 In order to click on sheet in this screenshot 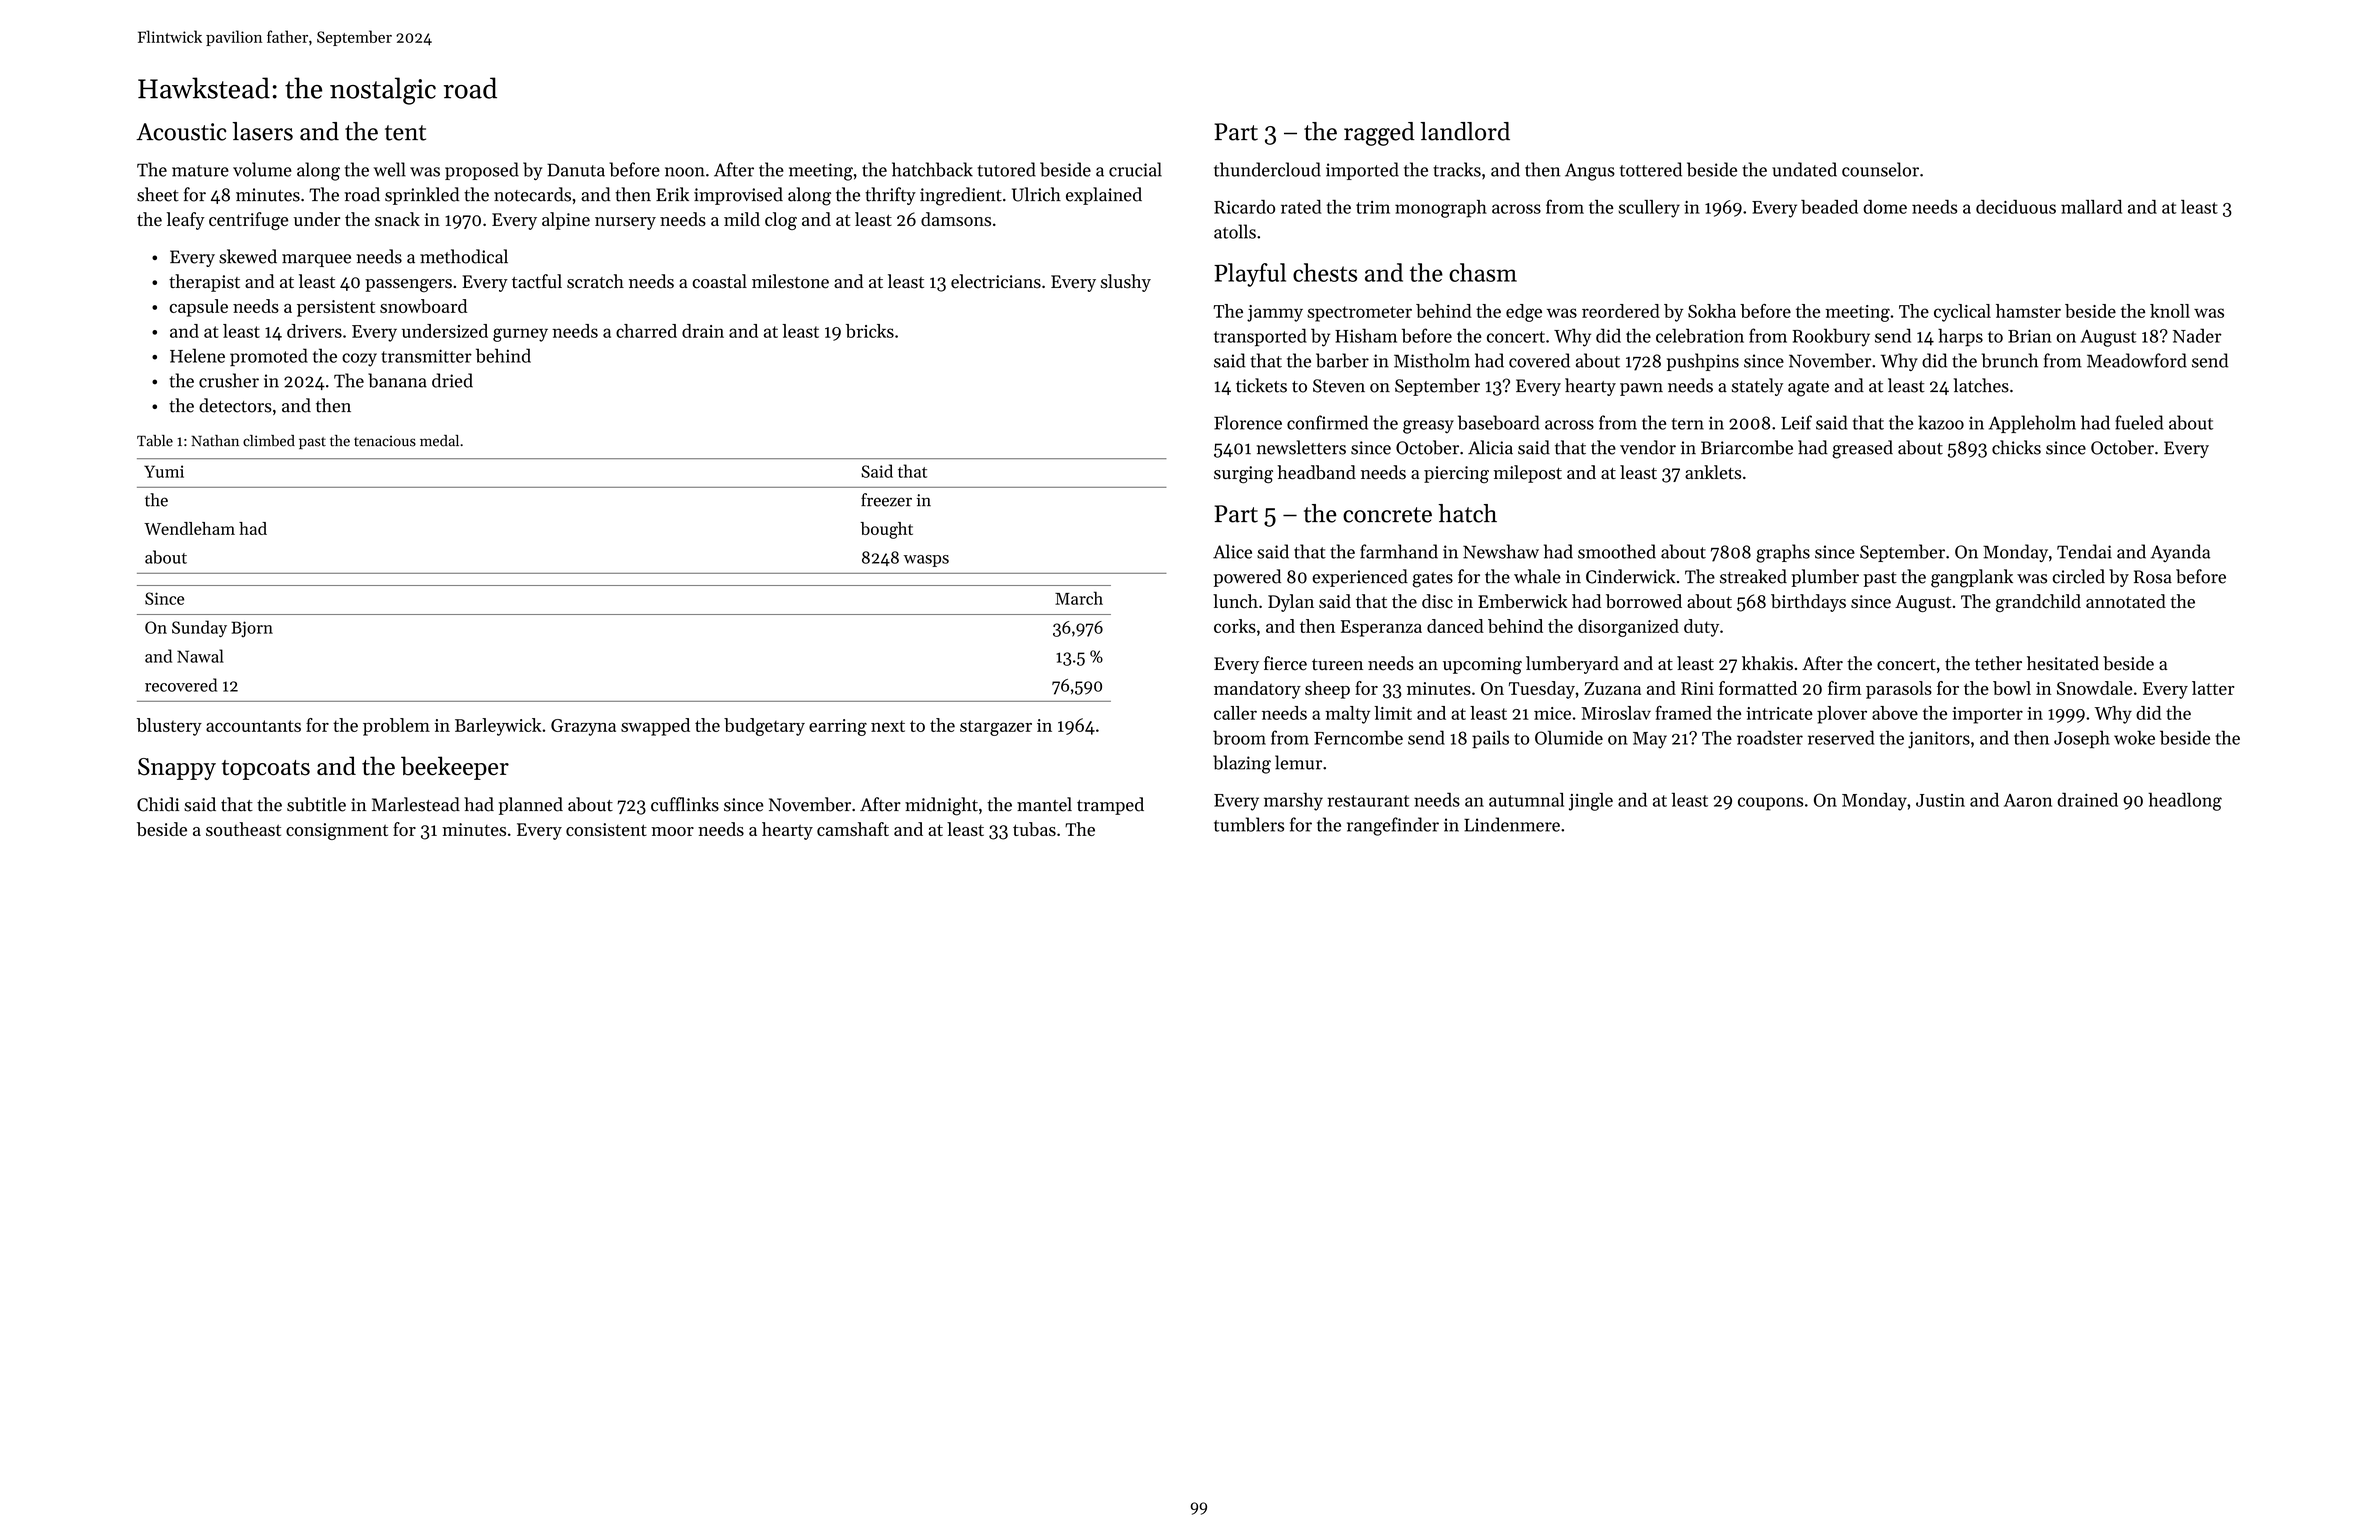, I will do `click(158, 194)`.
